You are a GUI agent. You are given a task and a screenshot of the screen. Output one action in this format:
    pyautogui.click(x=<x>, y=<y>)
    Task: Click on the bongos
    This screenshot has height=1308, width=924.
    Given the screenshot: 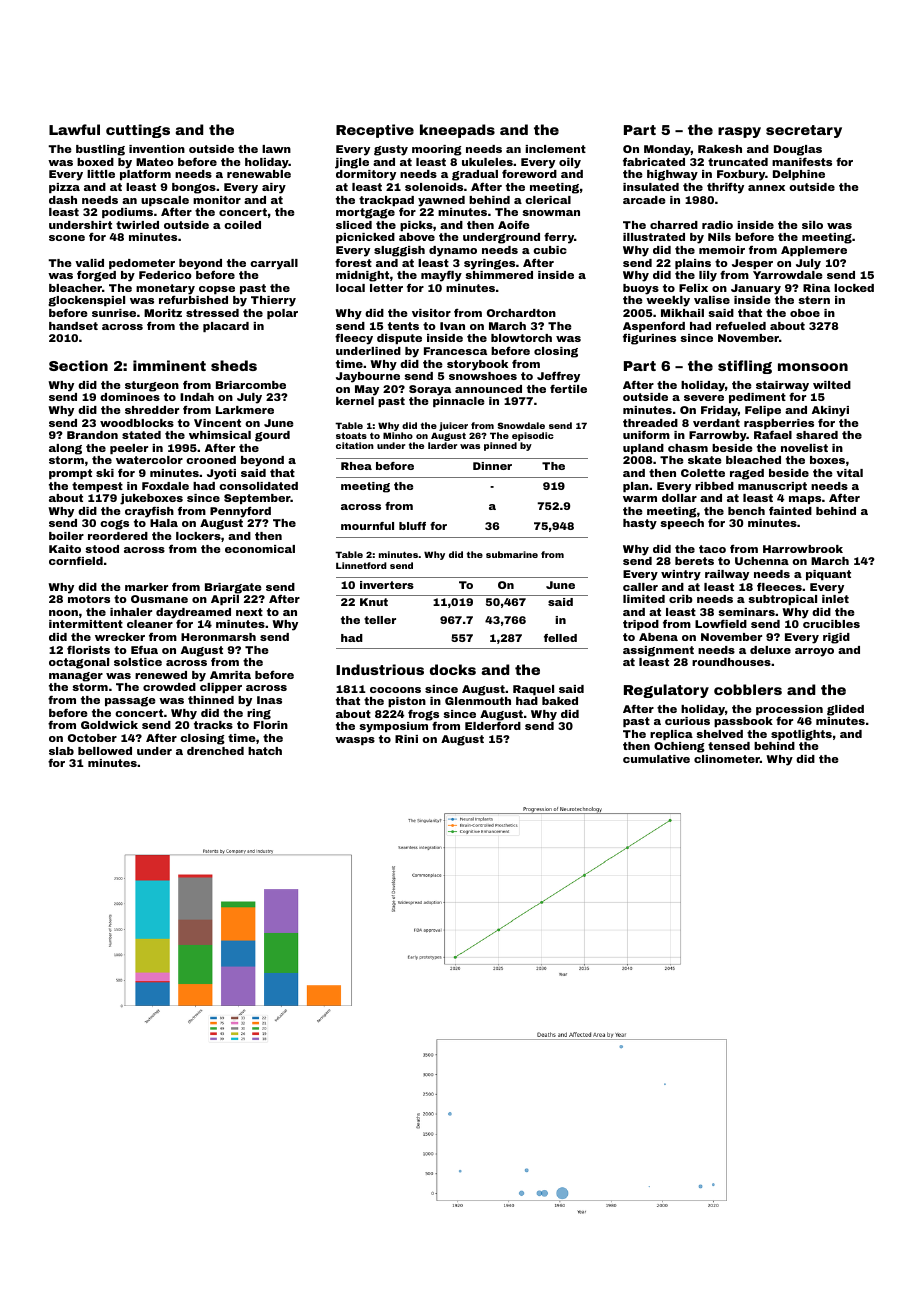 What is the action you would take?
    pyautogui.click(x=194, y=188)
